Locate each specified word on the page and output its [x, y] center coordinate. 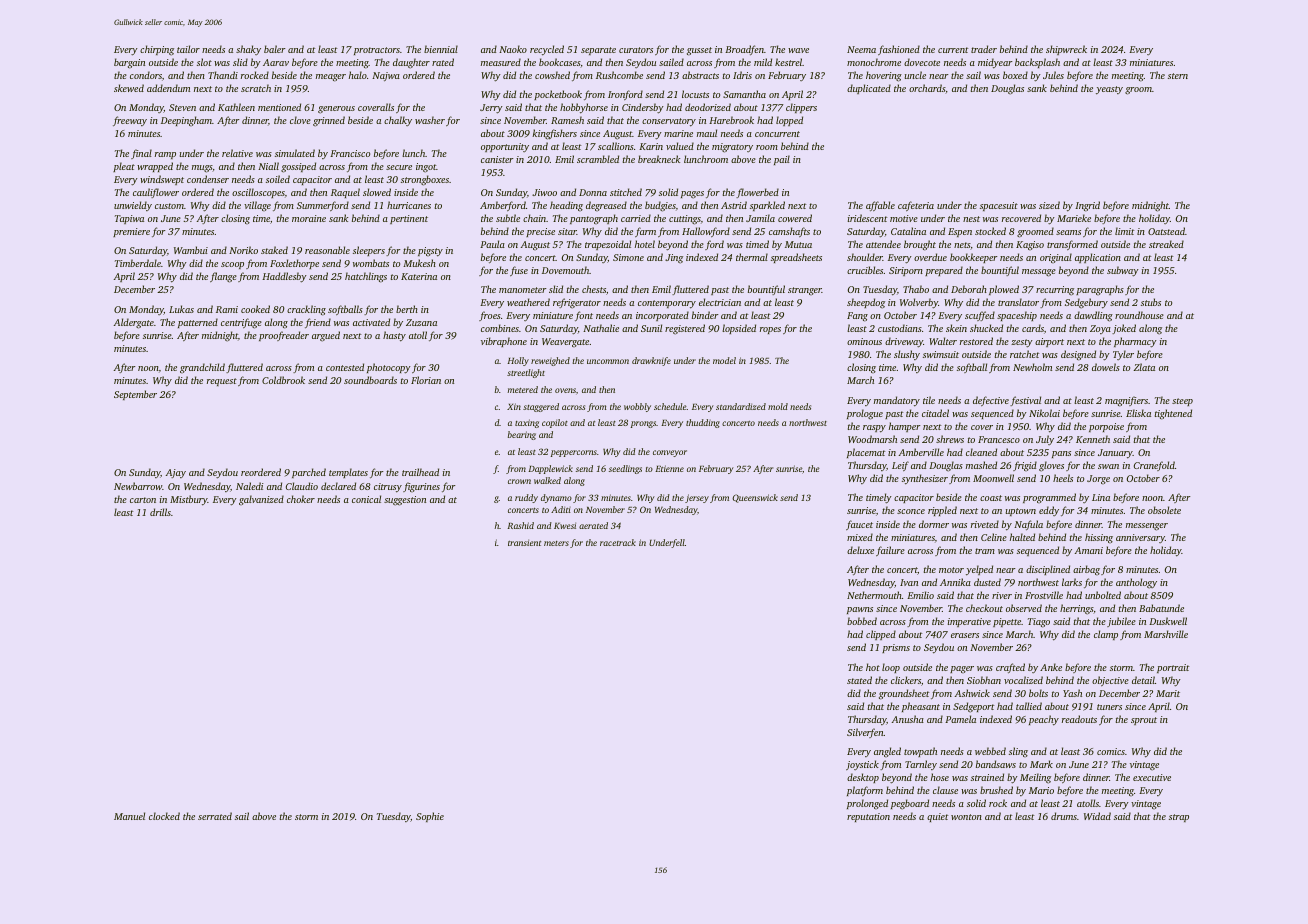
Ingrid [1087, 206]
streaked [1166, 244]
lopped [789, 121]
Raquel [345, 193]
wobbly [637, 407]
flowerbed [757, 193]
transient [524, 543]
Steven [182, 107]
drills [160, 512]
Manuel [129, 816]
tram [985, 551]
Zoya [1100, 329]
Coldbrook [283, 380]
